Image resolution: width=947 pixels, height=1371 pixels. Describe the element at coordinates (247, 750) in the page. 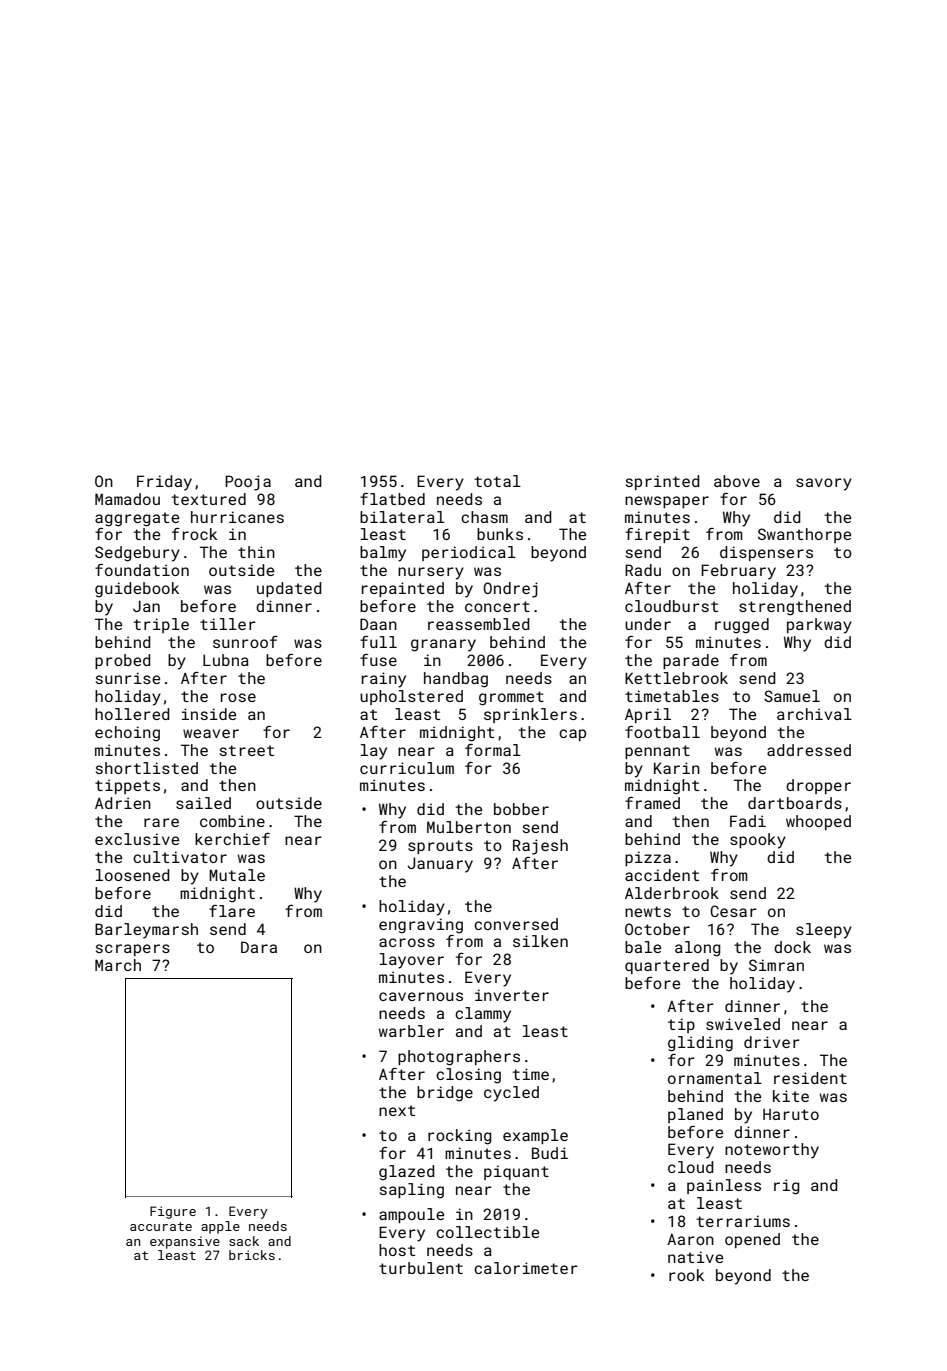

I see `street` at that location.
